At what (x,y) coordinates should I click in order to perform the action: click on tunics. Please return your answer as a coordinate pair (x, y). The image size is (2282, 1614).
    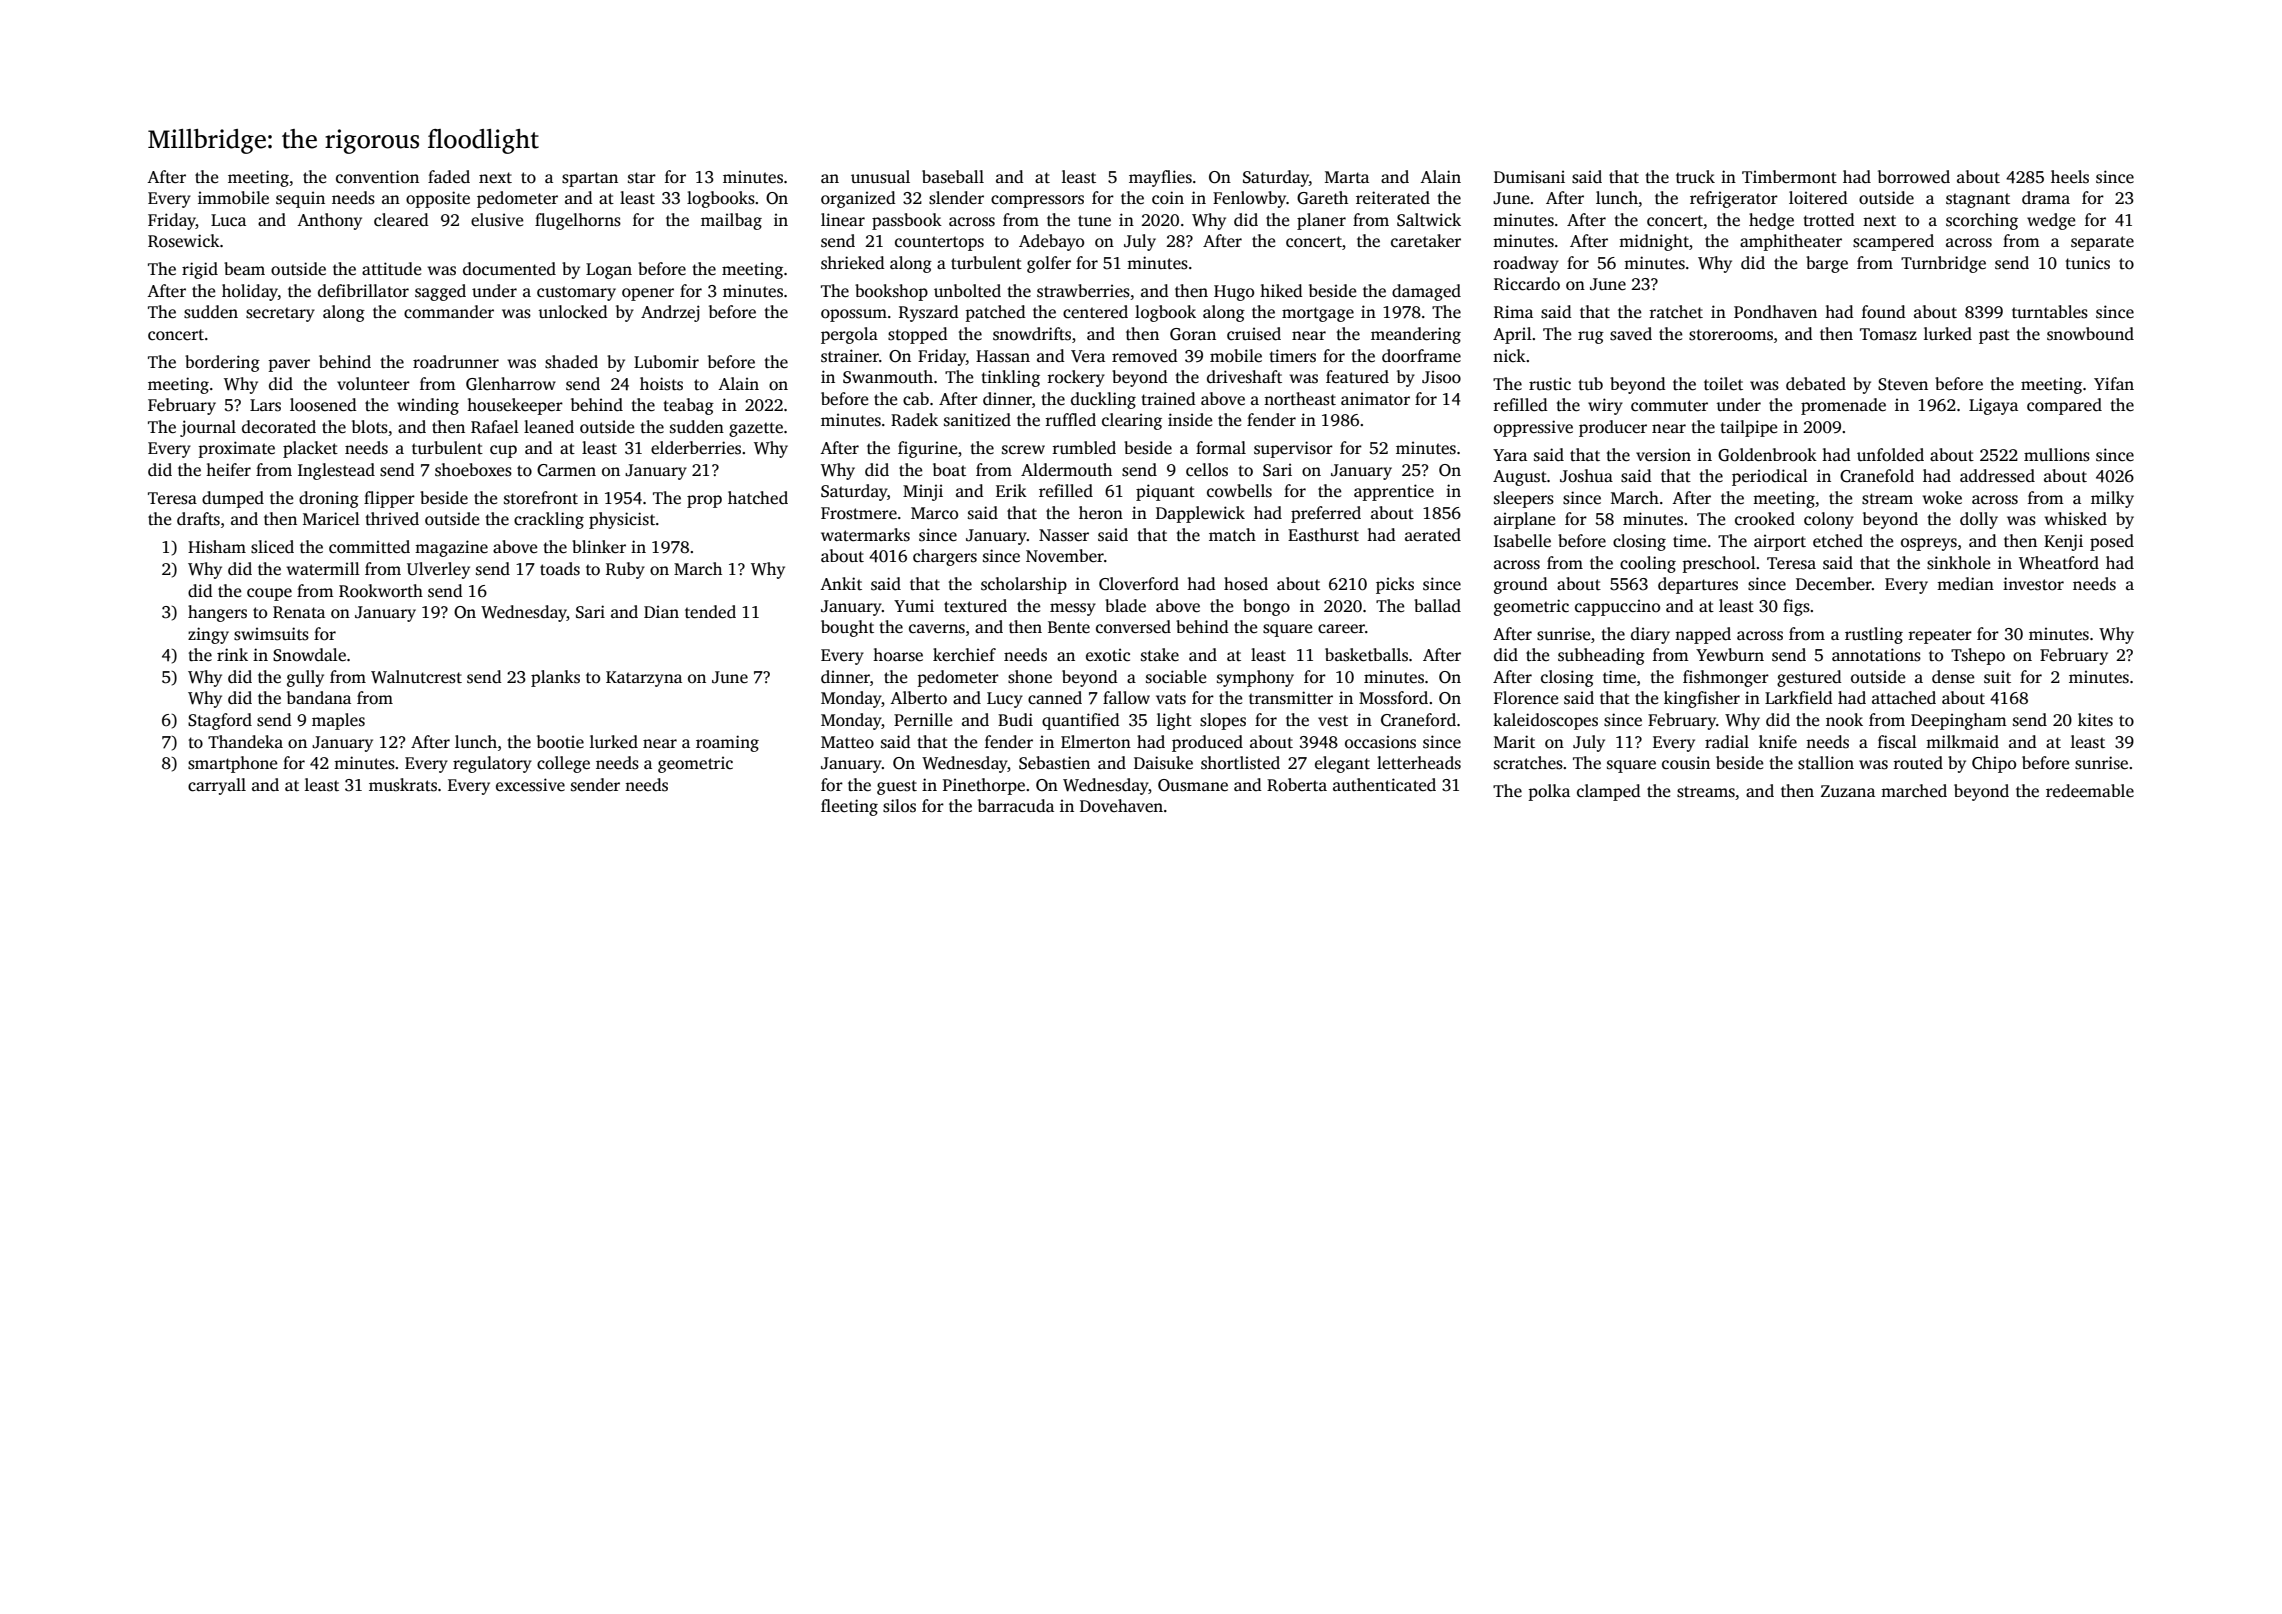
    Looking at the image, I should click on (2087, 263).
